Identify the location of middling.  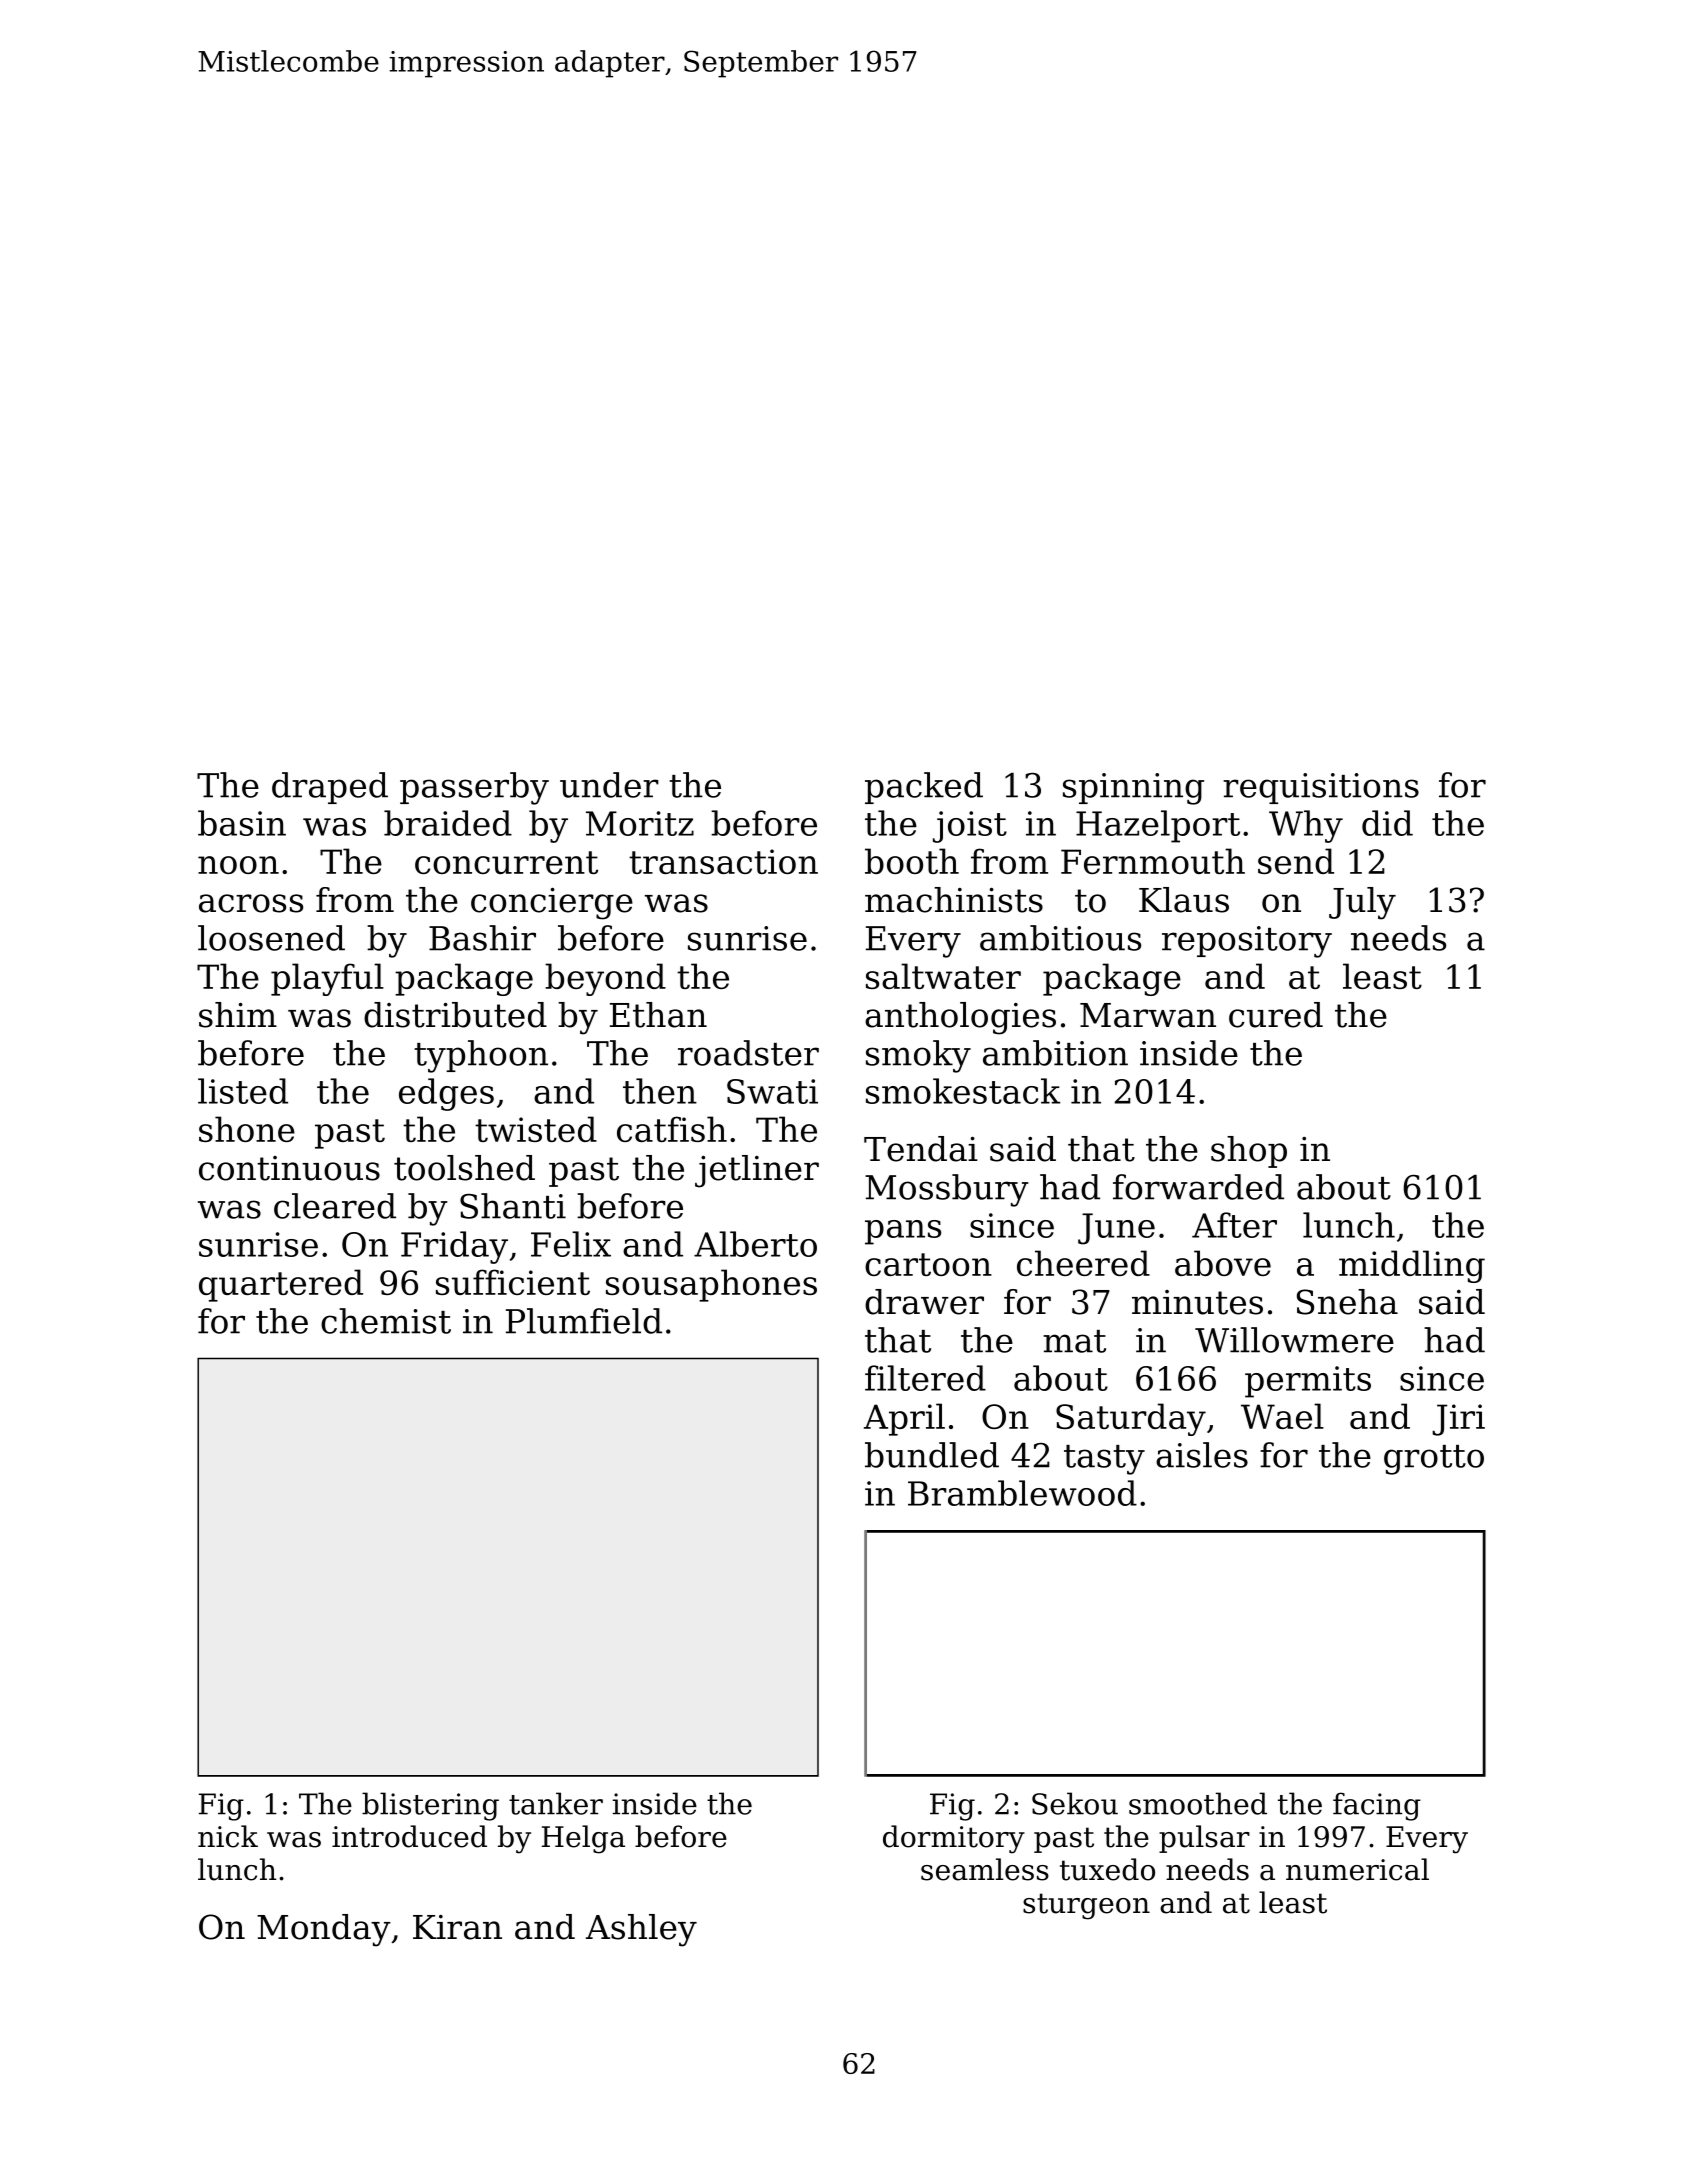
(1412, 1266).
